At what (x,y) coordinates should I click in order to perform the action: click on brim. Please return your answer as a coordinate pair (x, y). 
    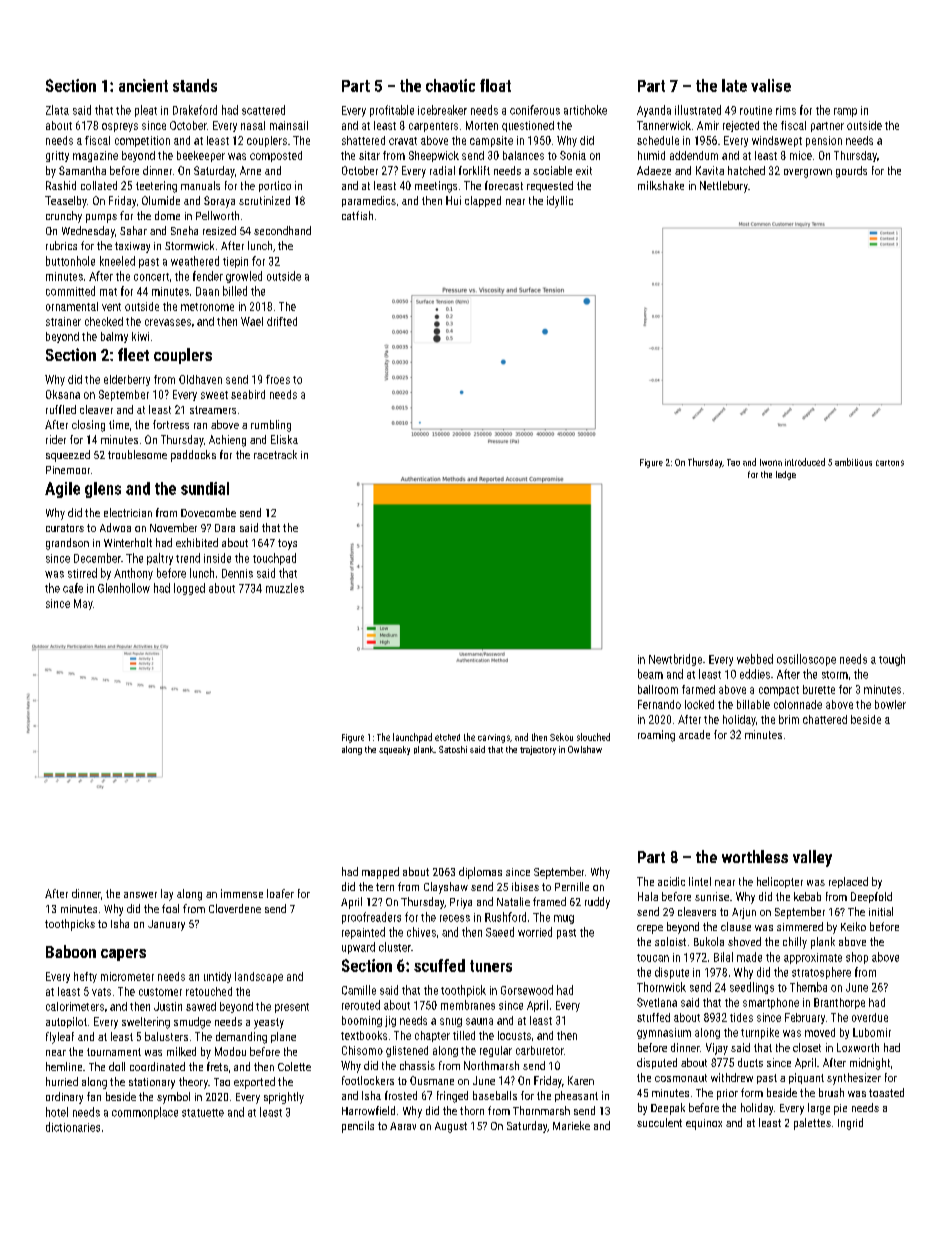
    Looking at the image, I should click on (789, 719).
